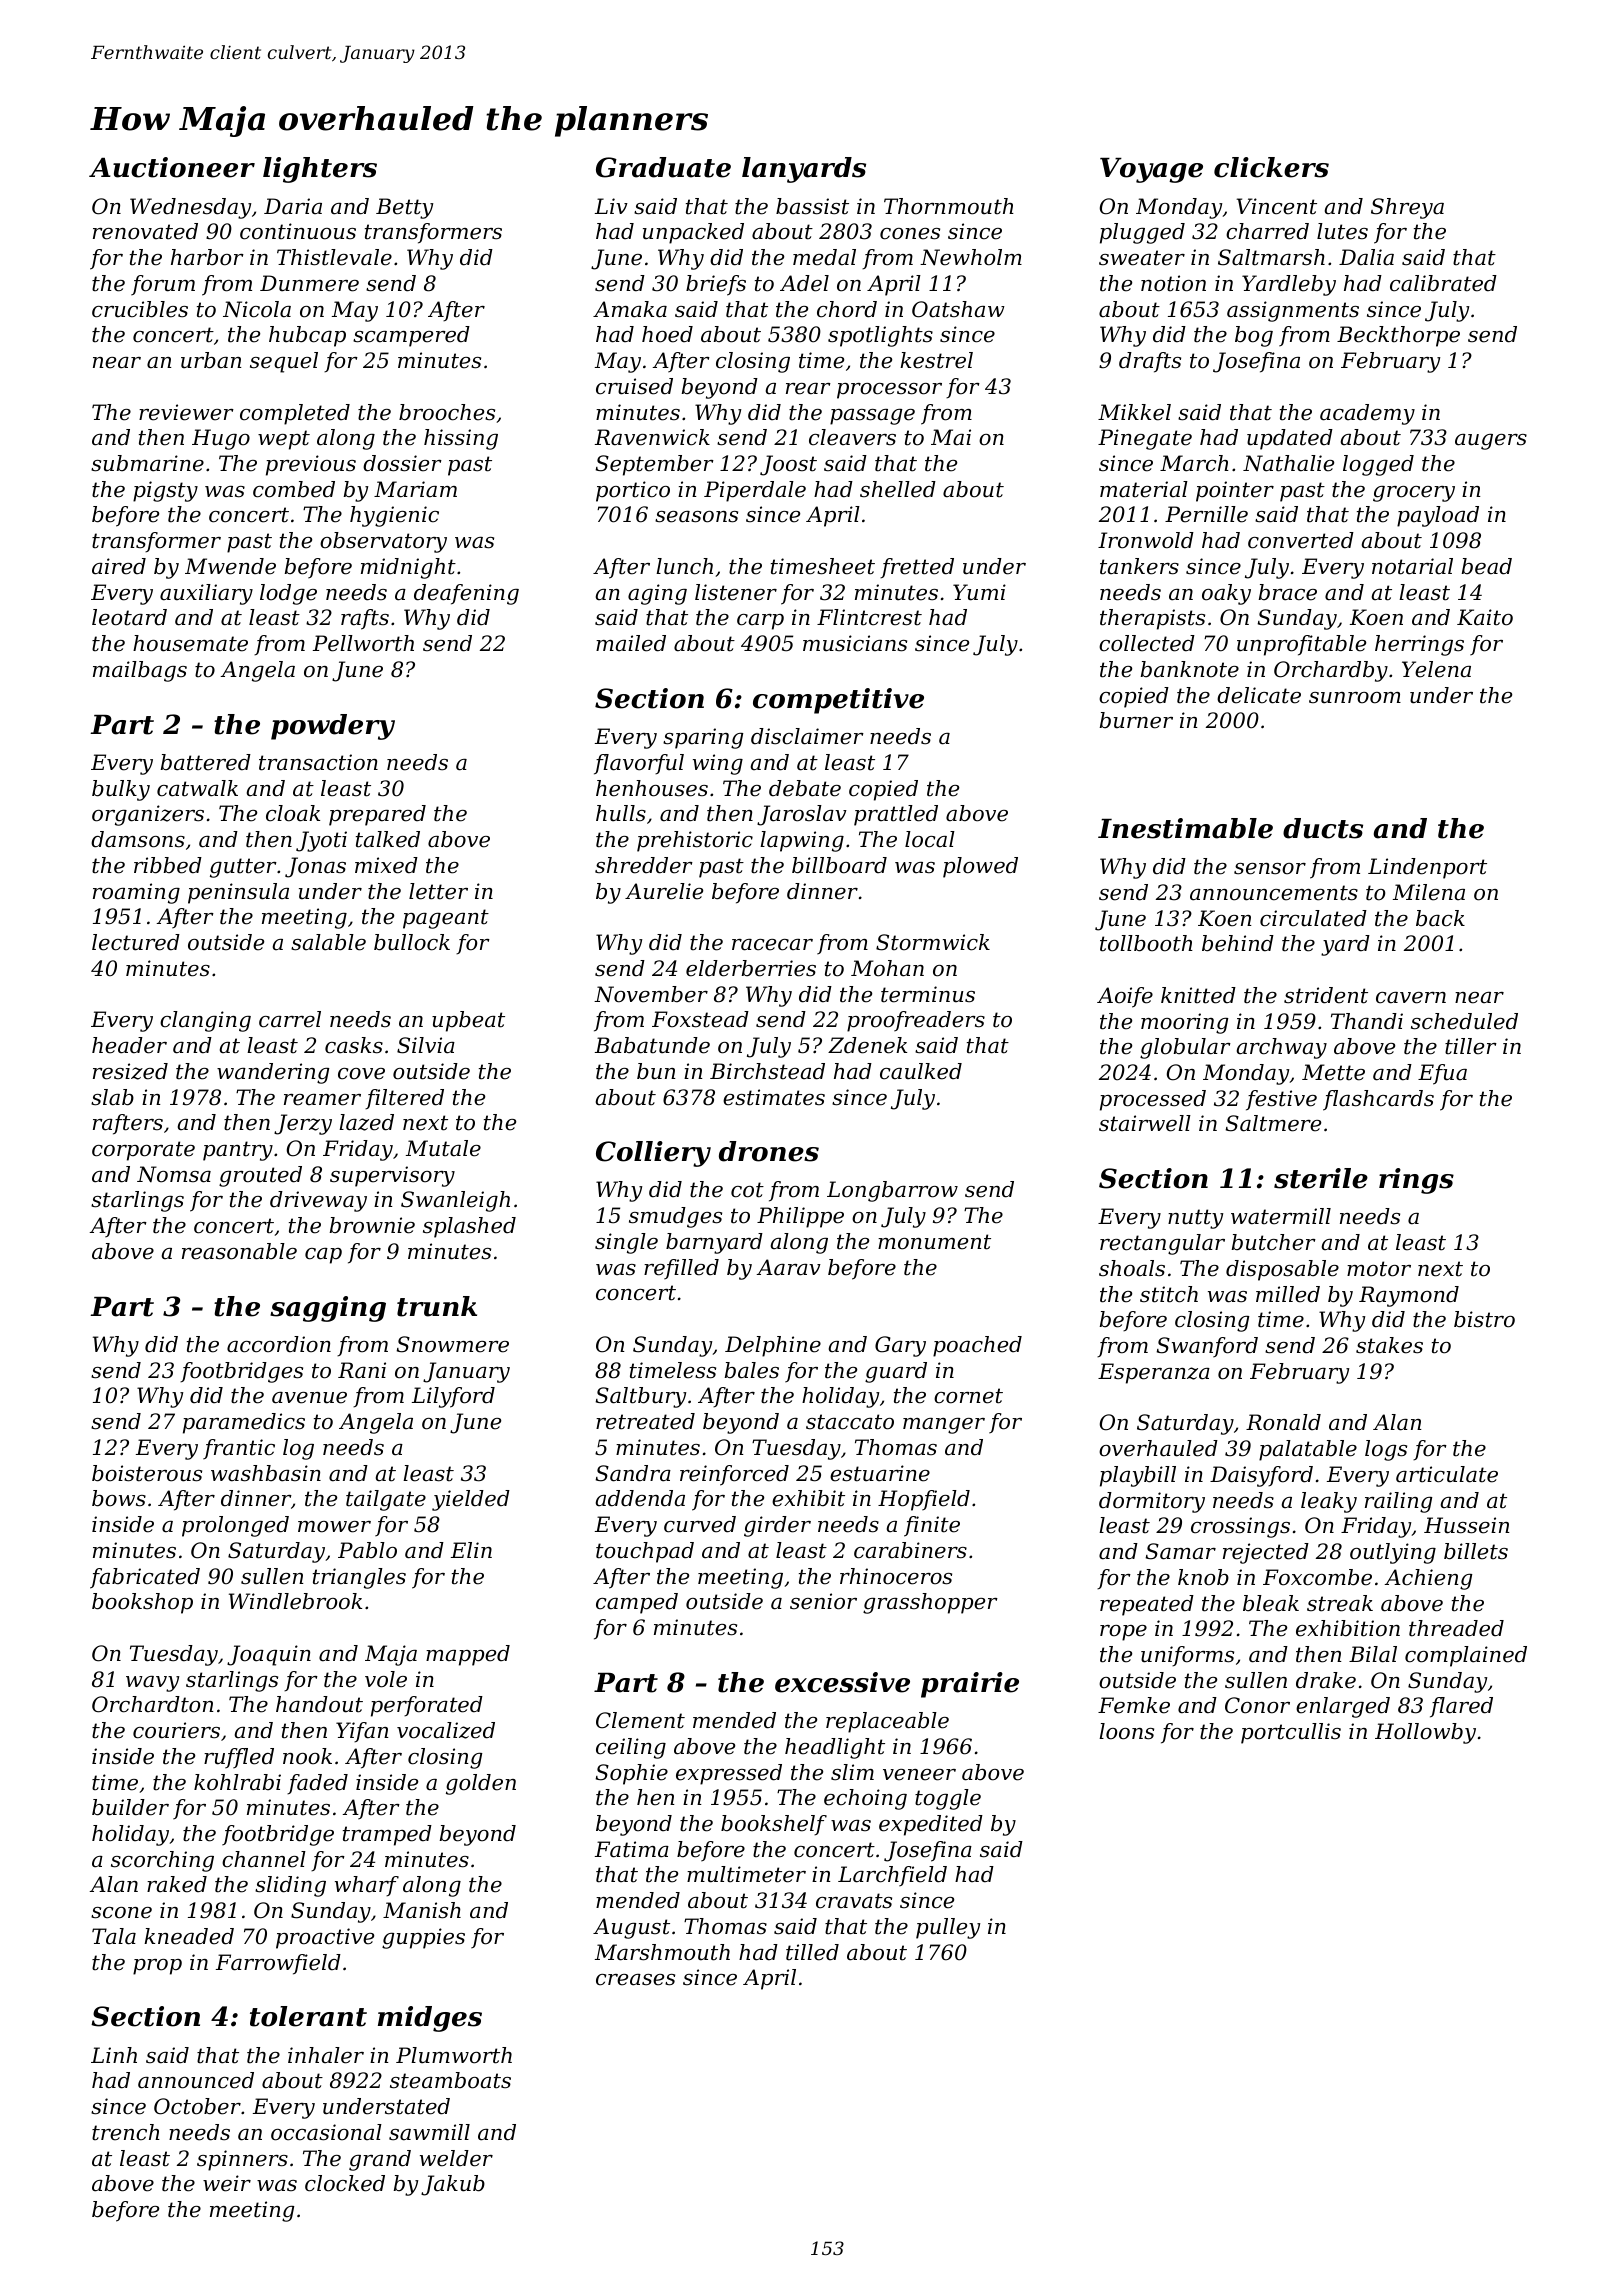 The image size is (1620, 2292). Describe the element at coordinates (450, 2080) in the screenshot. I see `steamboats` at that location.
